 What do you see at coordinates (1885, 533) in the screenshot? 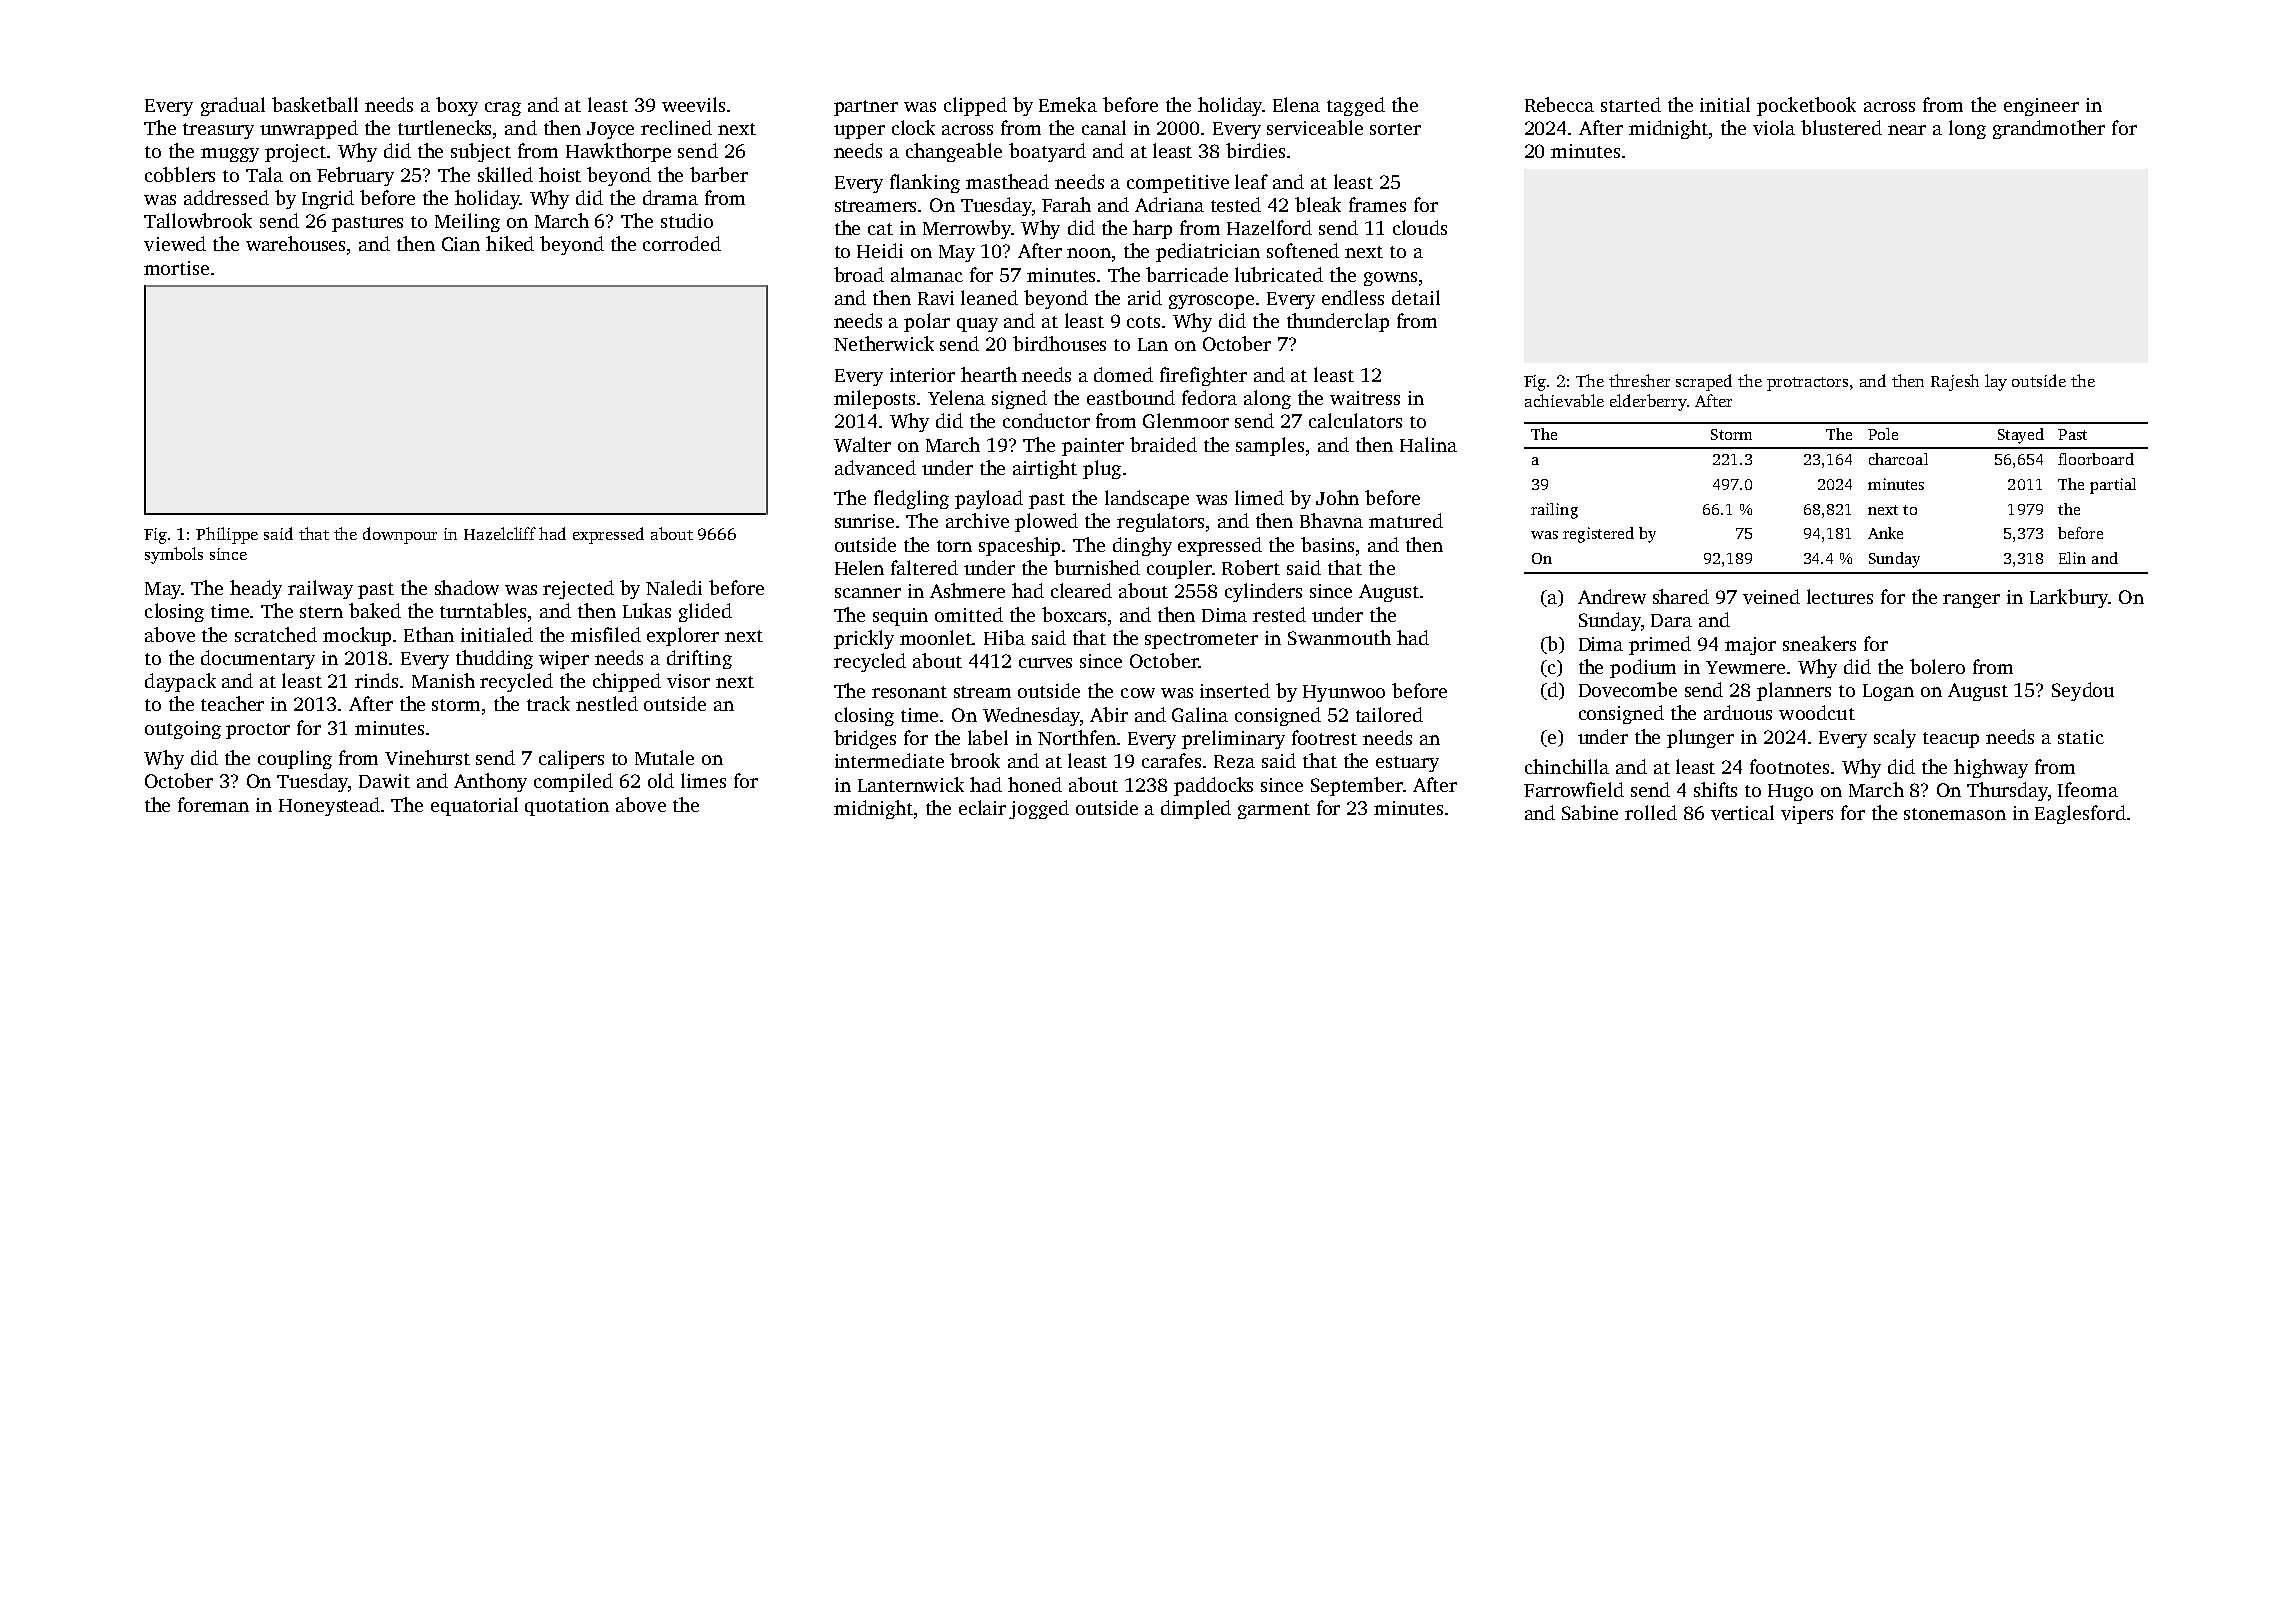
I see `Anke` at bounding box center [1885, 533].
